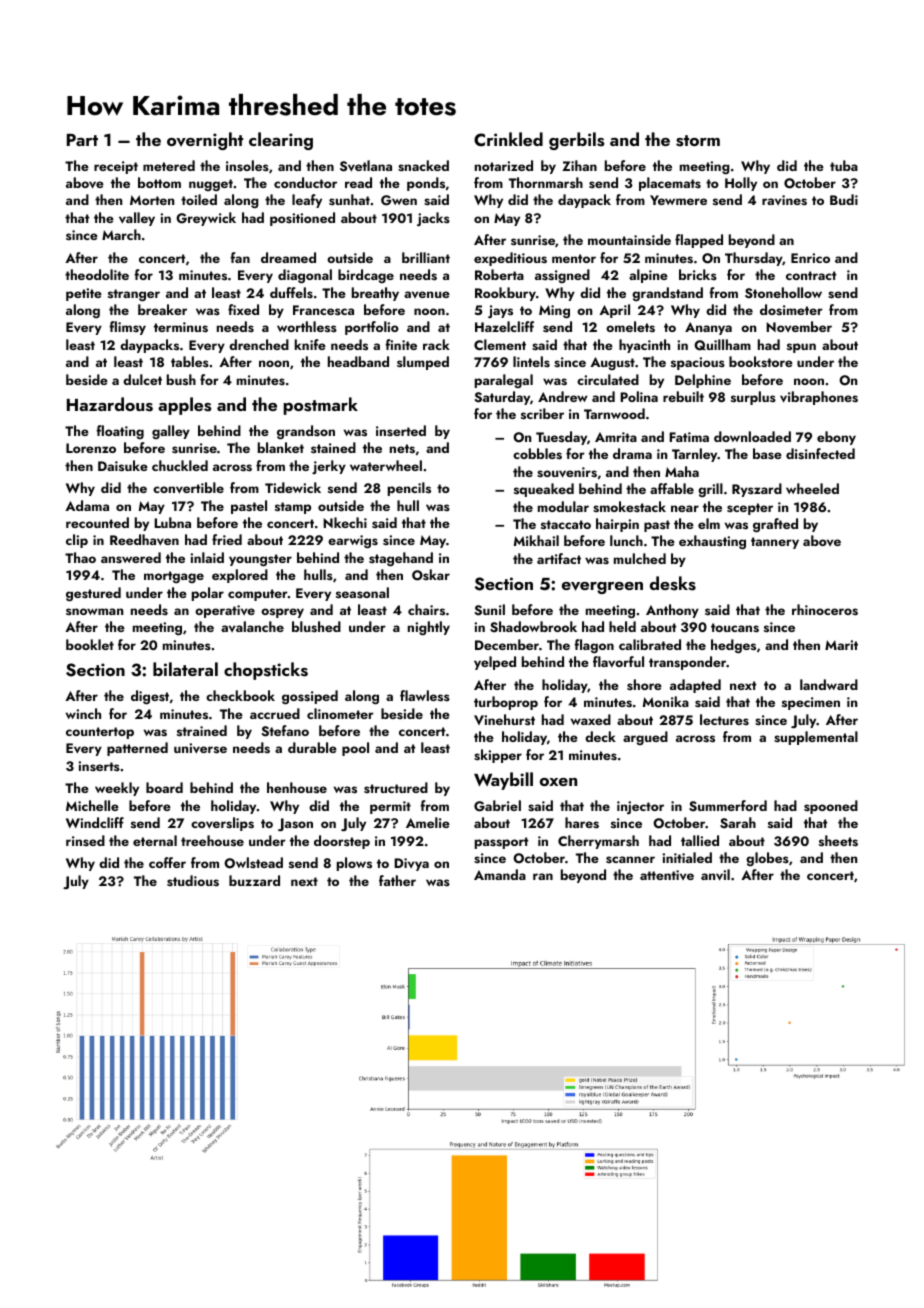 This document has width=924, height=1308. I want to click on supplemental, so click(816, 738).
